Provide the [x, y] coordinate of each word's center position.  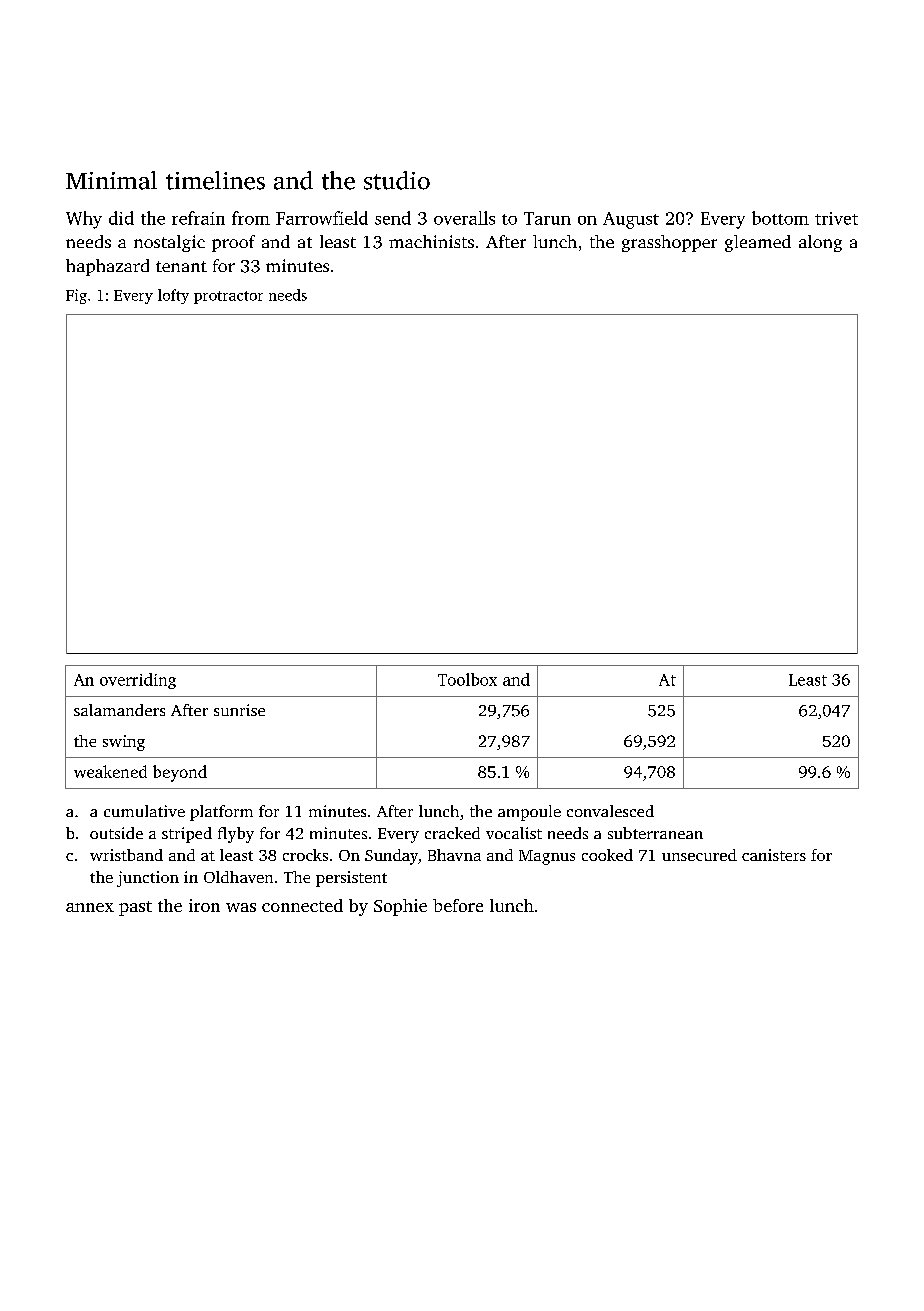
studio [397, 180]
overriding [138, 681]
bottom [780, 218]
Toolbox [467, 679]
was [241, 907]
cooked [607, 855]
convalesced [610, 811]
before [458, 905]
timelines [215, 180]
